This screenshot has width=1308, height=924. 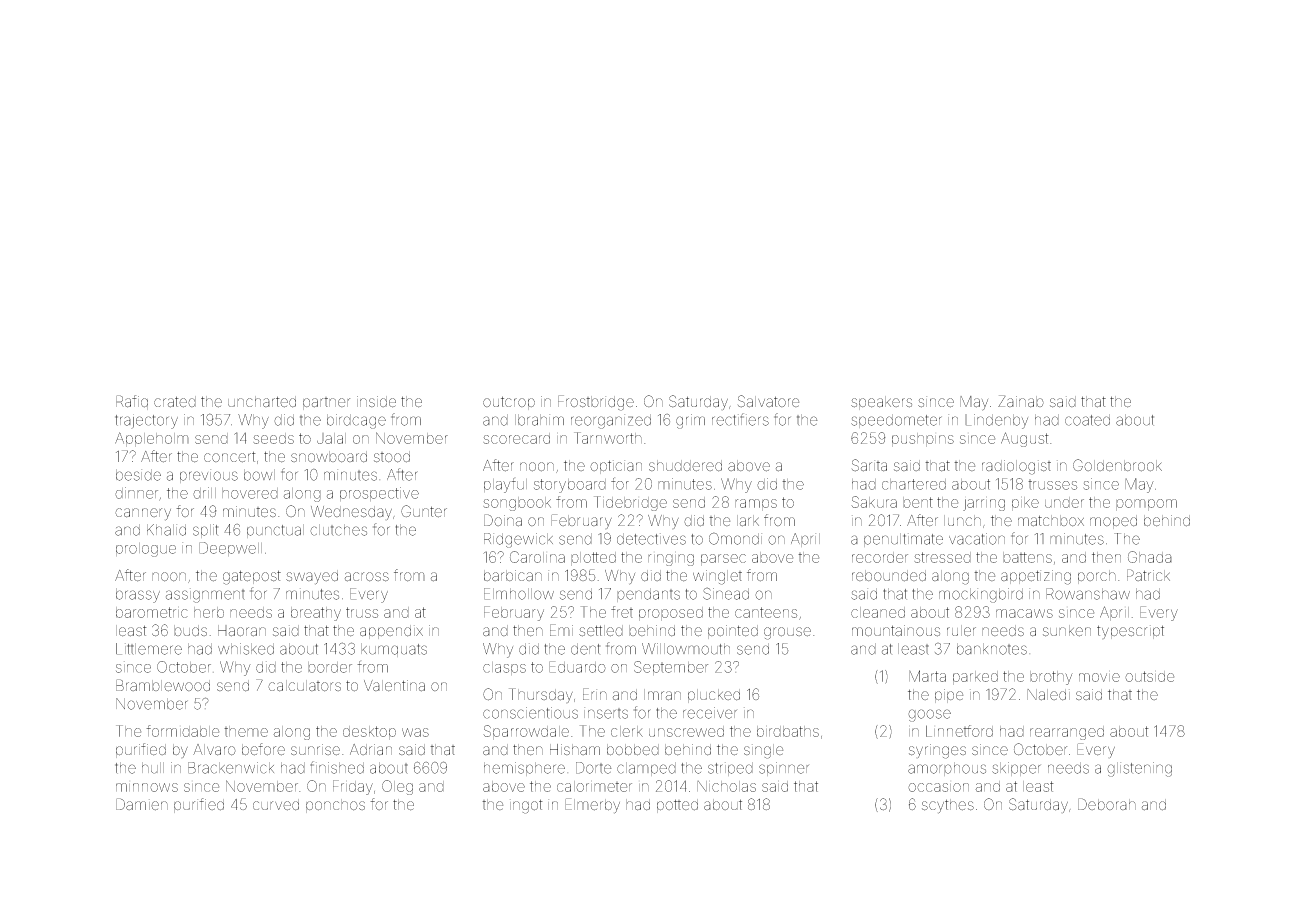 What do you see at coordinates (690, 421) in the screenshot?
I see `grim` at bounding box center [690, 421].
